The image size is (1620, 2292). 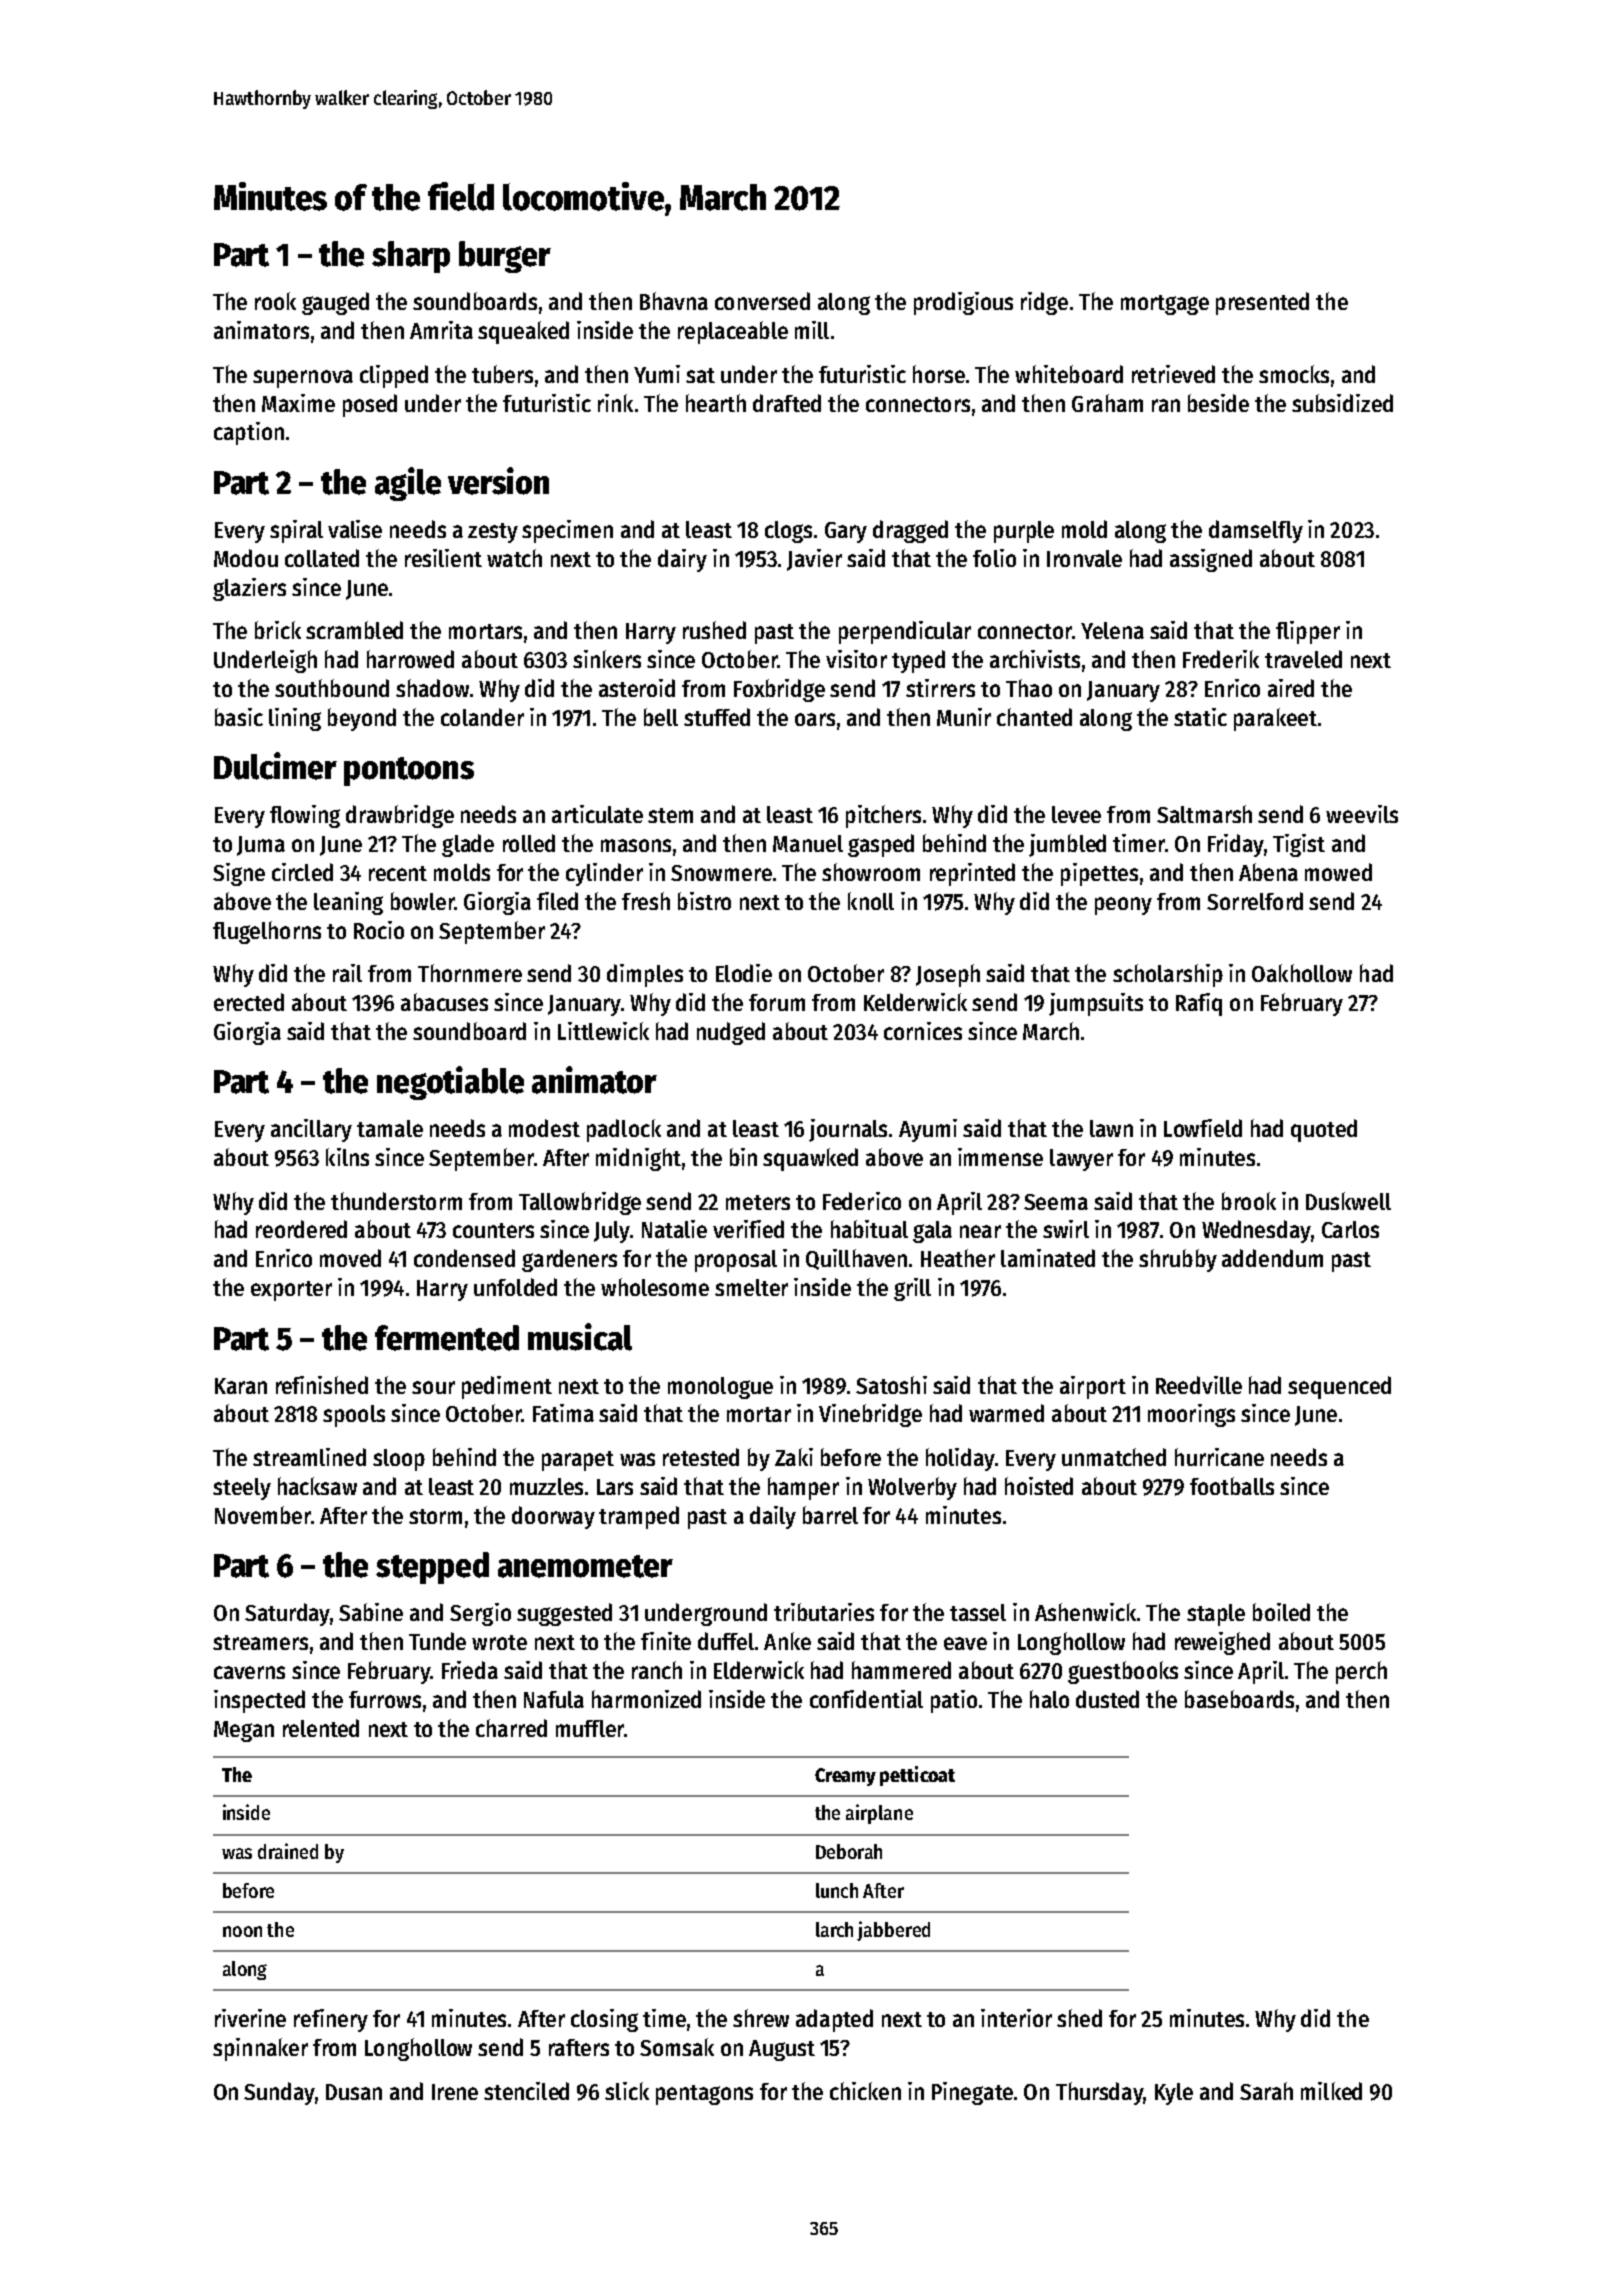 What do you see at coordinates (866, 1699) in the page?
I see `confidential` at bounding box center [866, 1699].
